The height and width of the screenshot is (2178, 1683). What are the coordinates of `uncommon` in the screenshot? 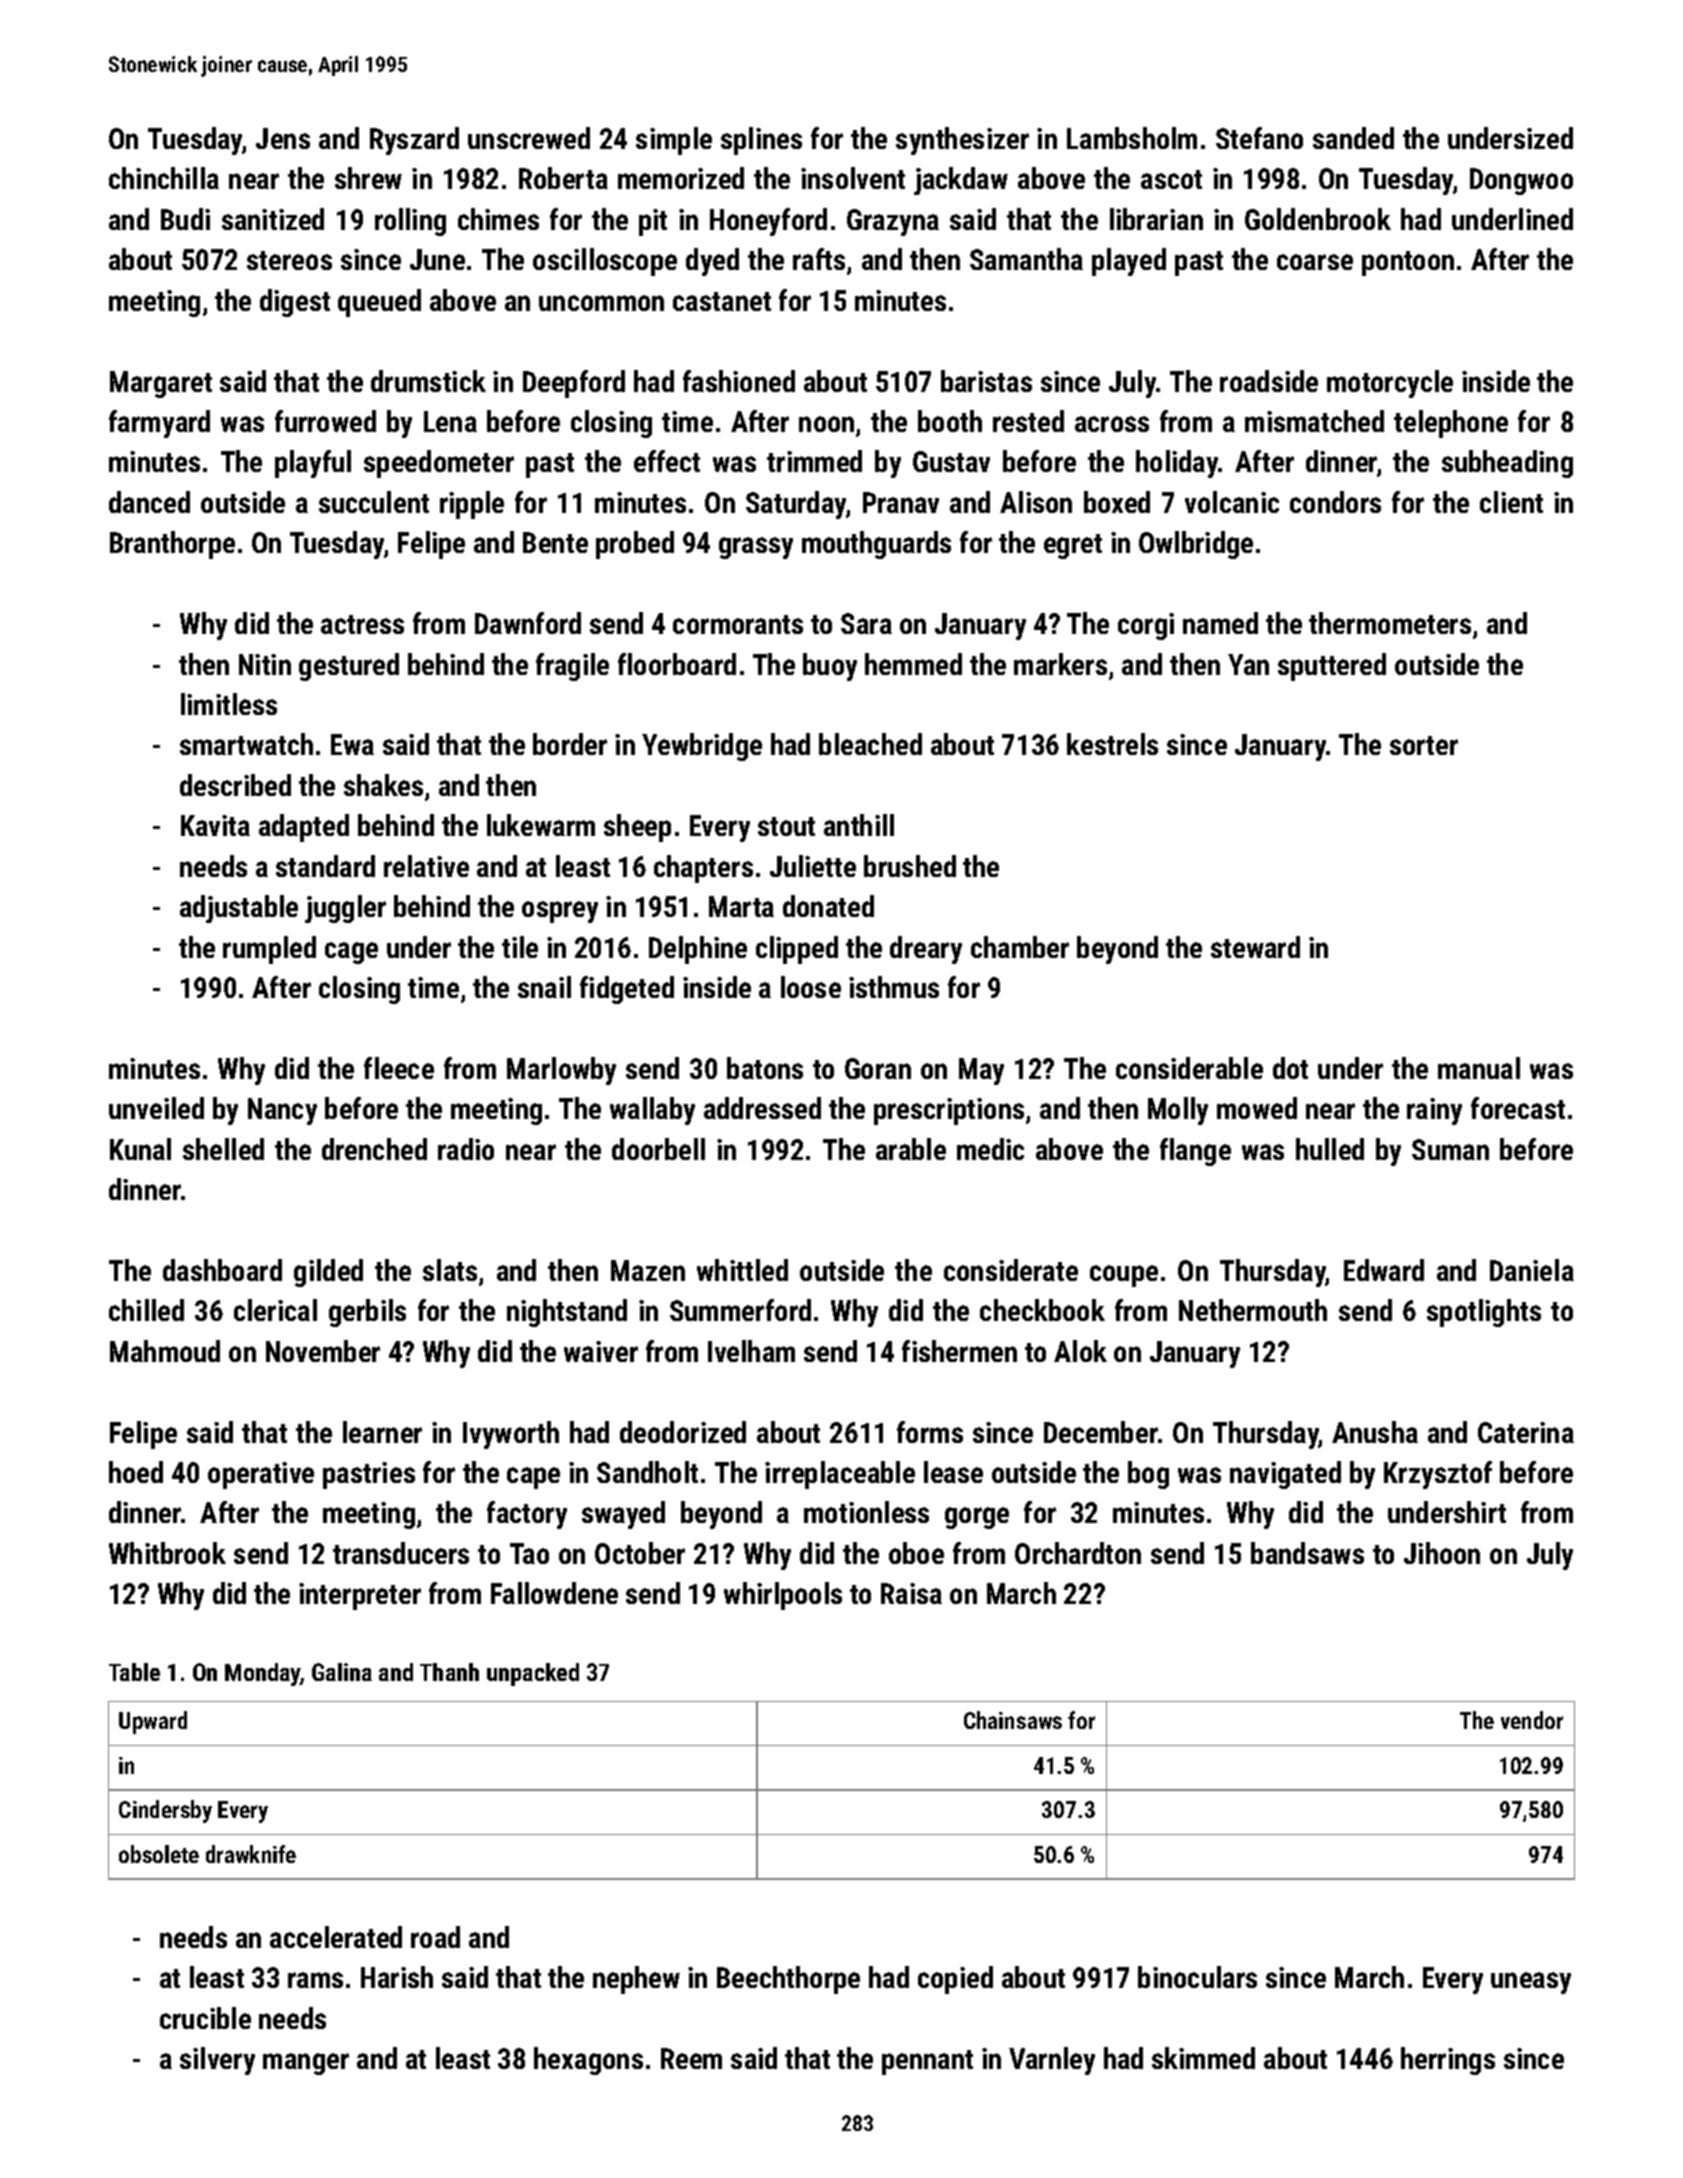 It's located at (601, 303).
